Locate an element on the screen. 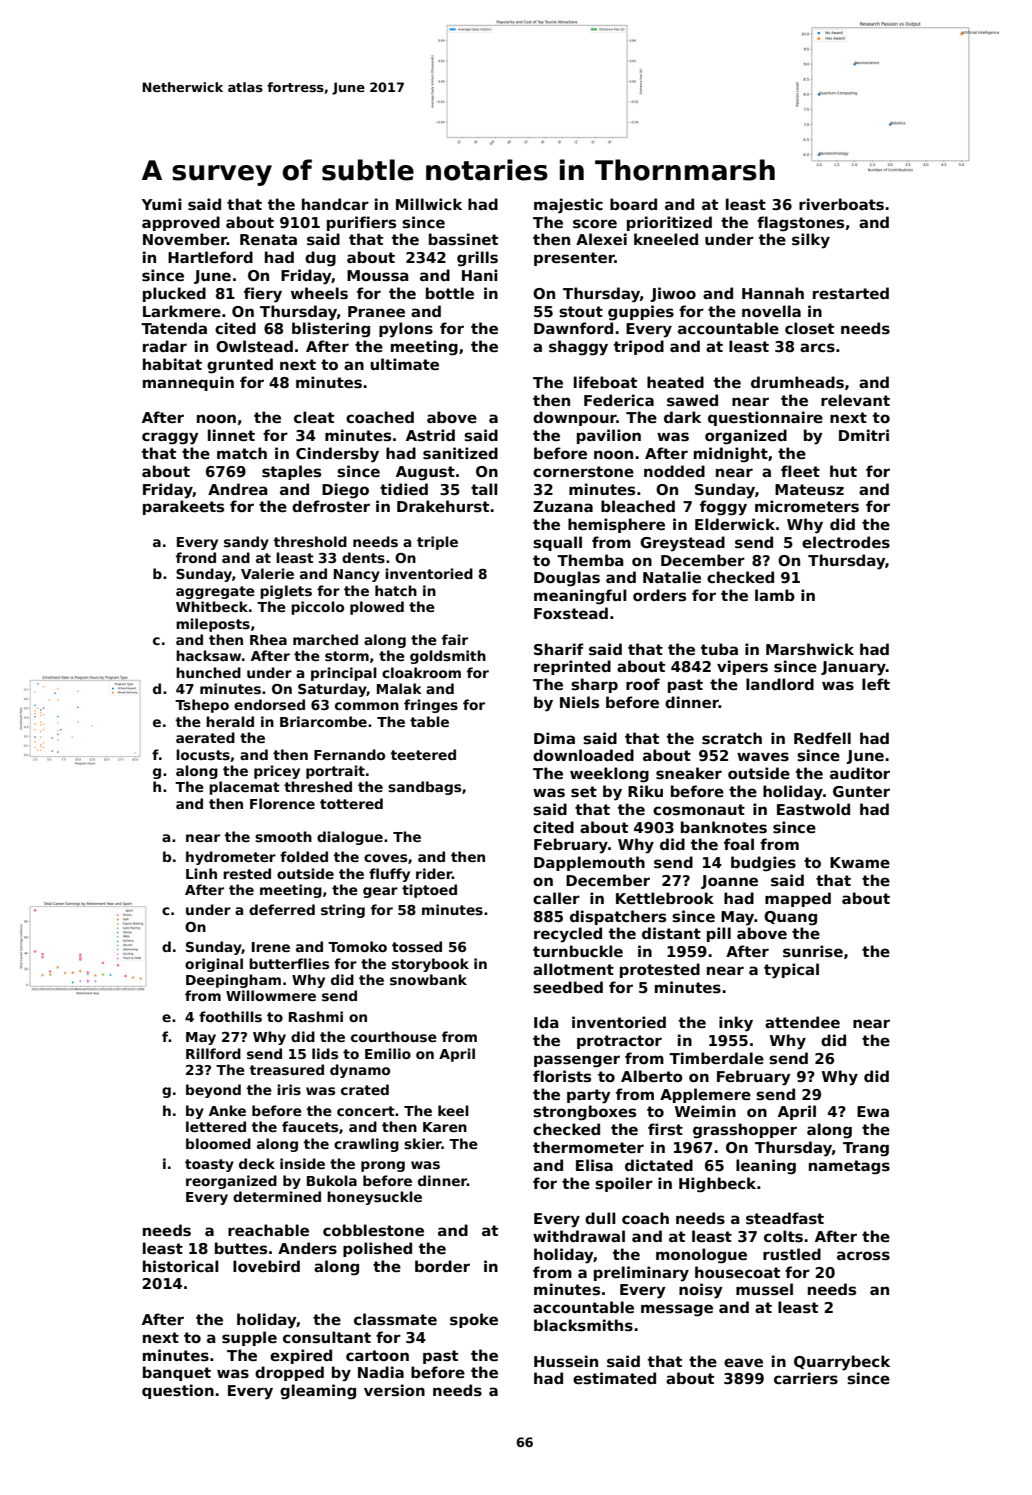 The image size is (1032, 1495). banquet is located at coordinates (177, 1373).
